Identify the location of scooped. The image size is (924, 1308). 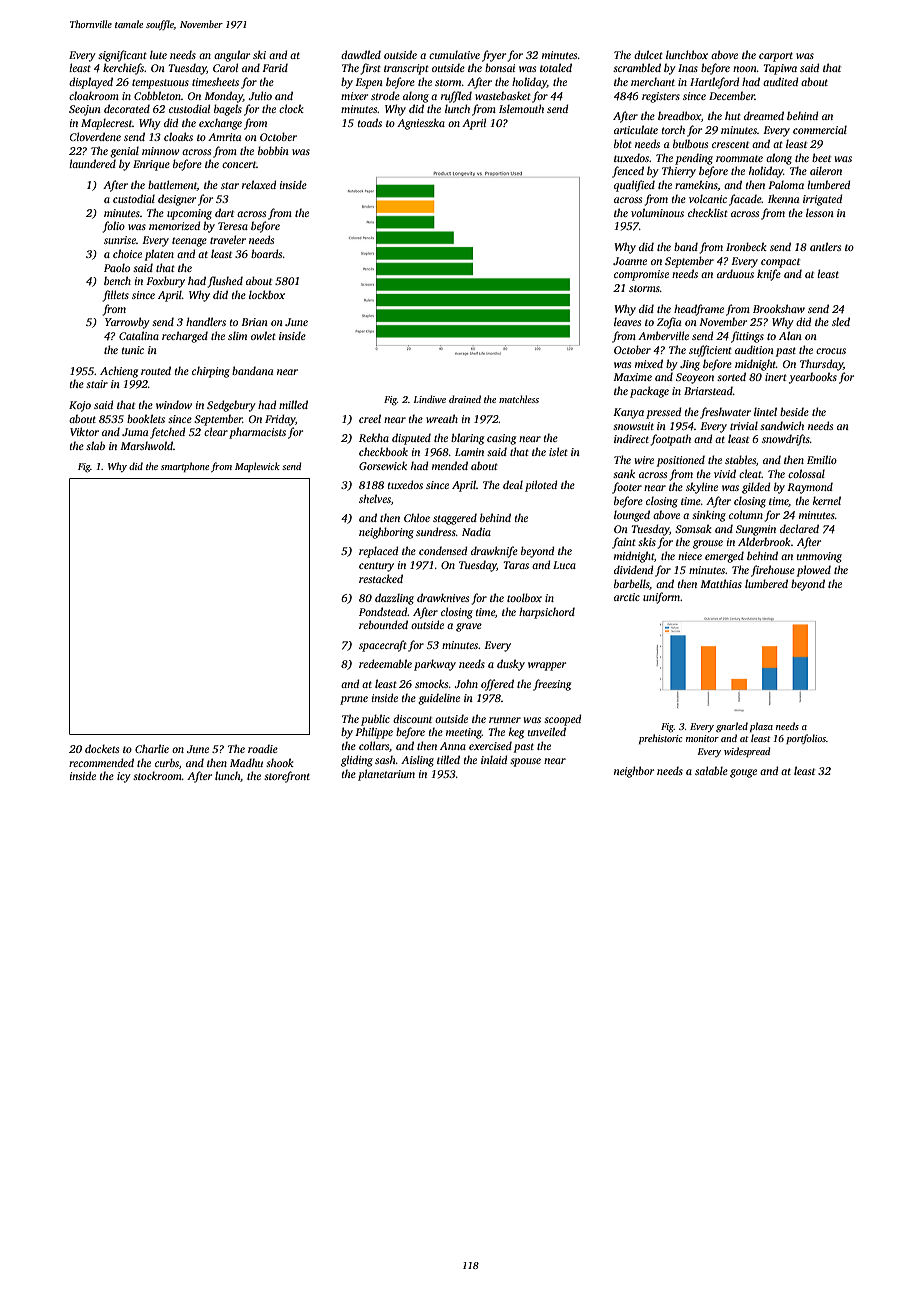
(562, 720).
